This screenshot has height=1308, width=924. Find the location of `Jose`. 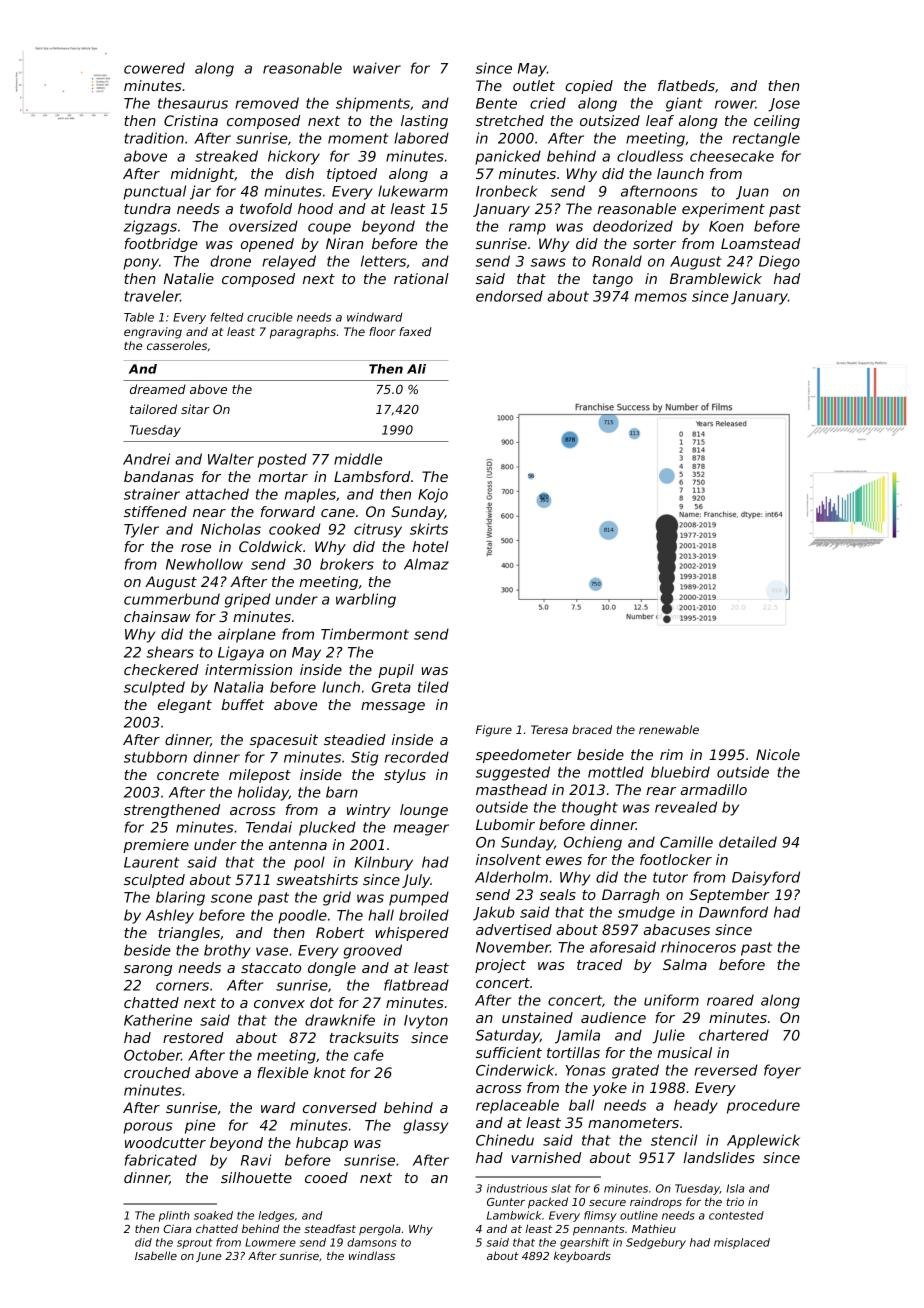

Jose is located at coordinates (784, 105).
